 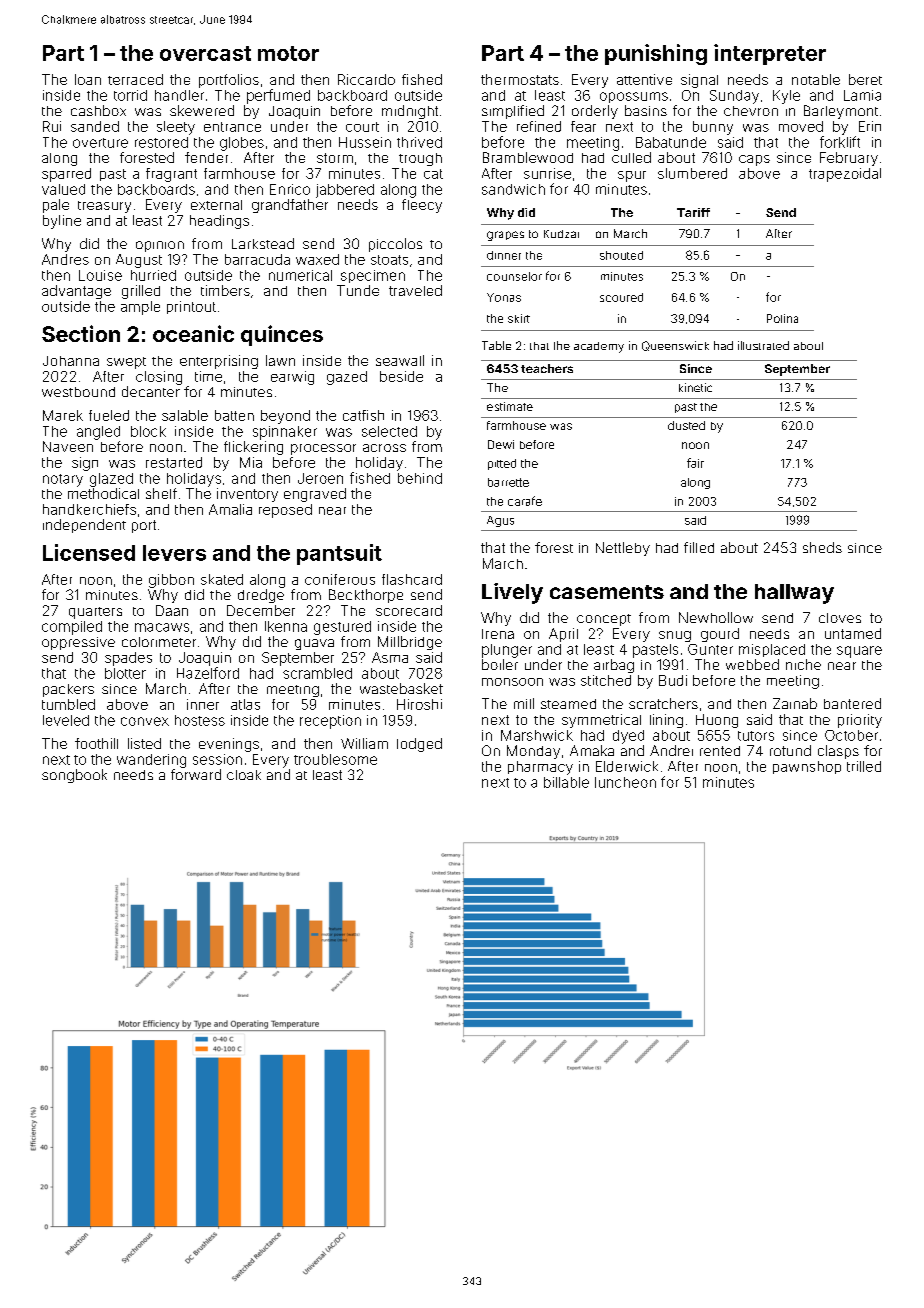 What do you see at coordinates (498, 634) in the page?
I see `Irena` at bounding box center [498, 634].
